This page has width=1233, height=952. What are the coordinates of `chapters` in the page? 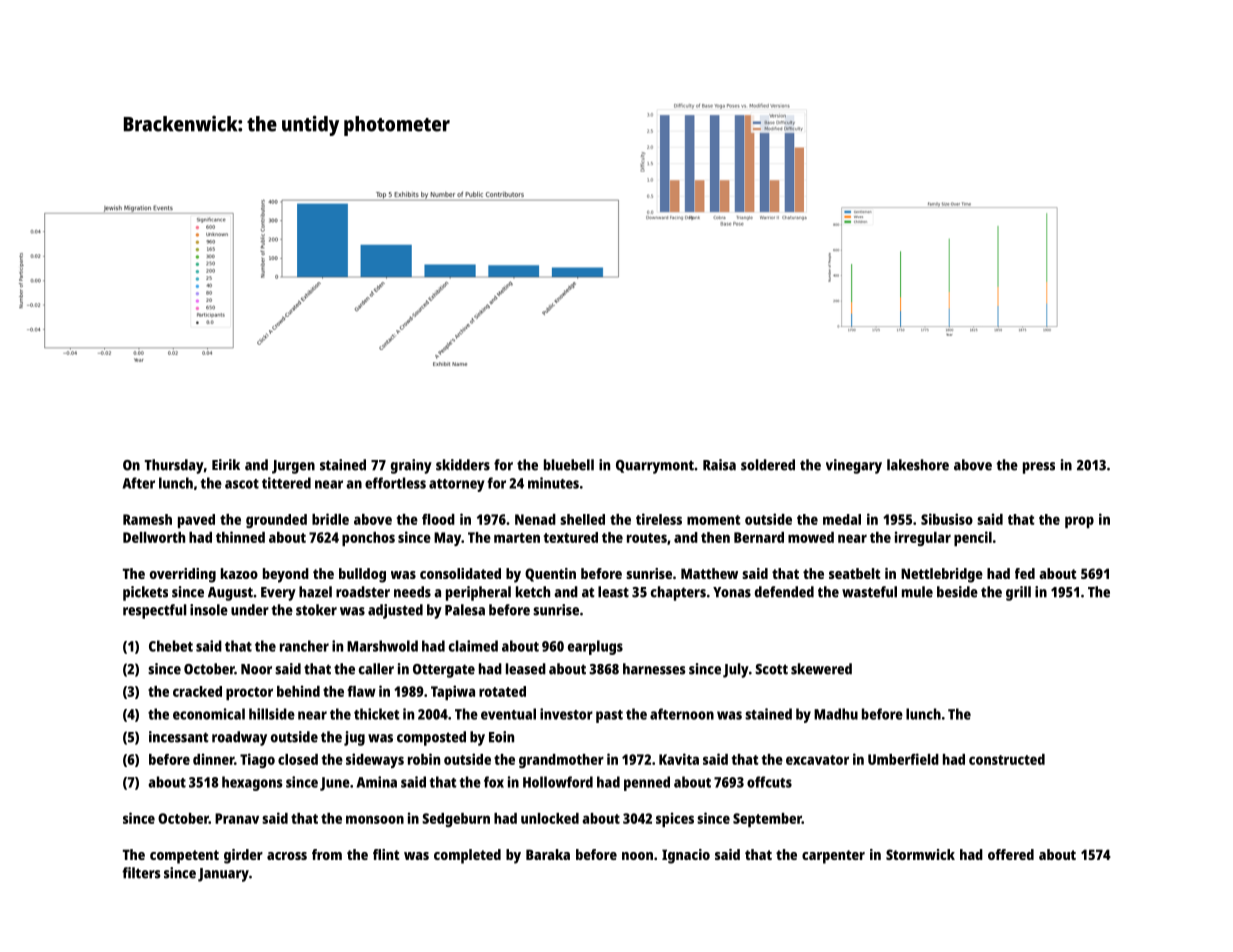 It's located at (678, 593).
